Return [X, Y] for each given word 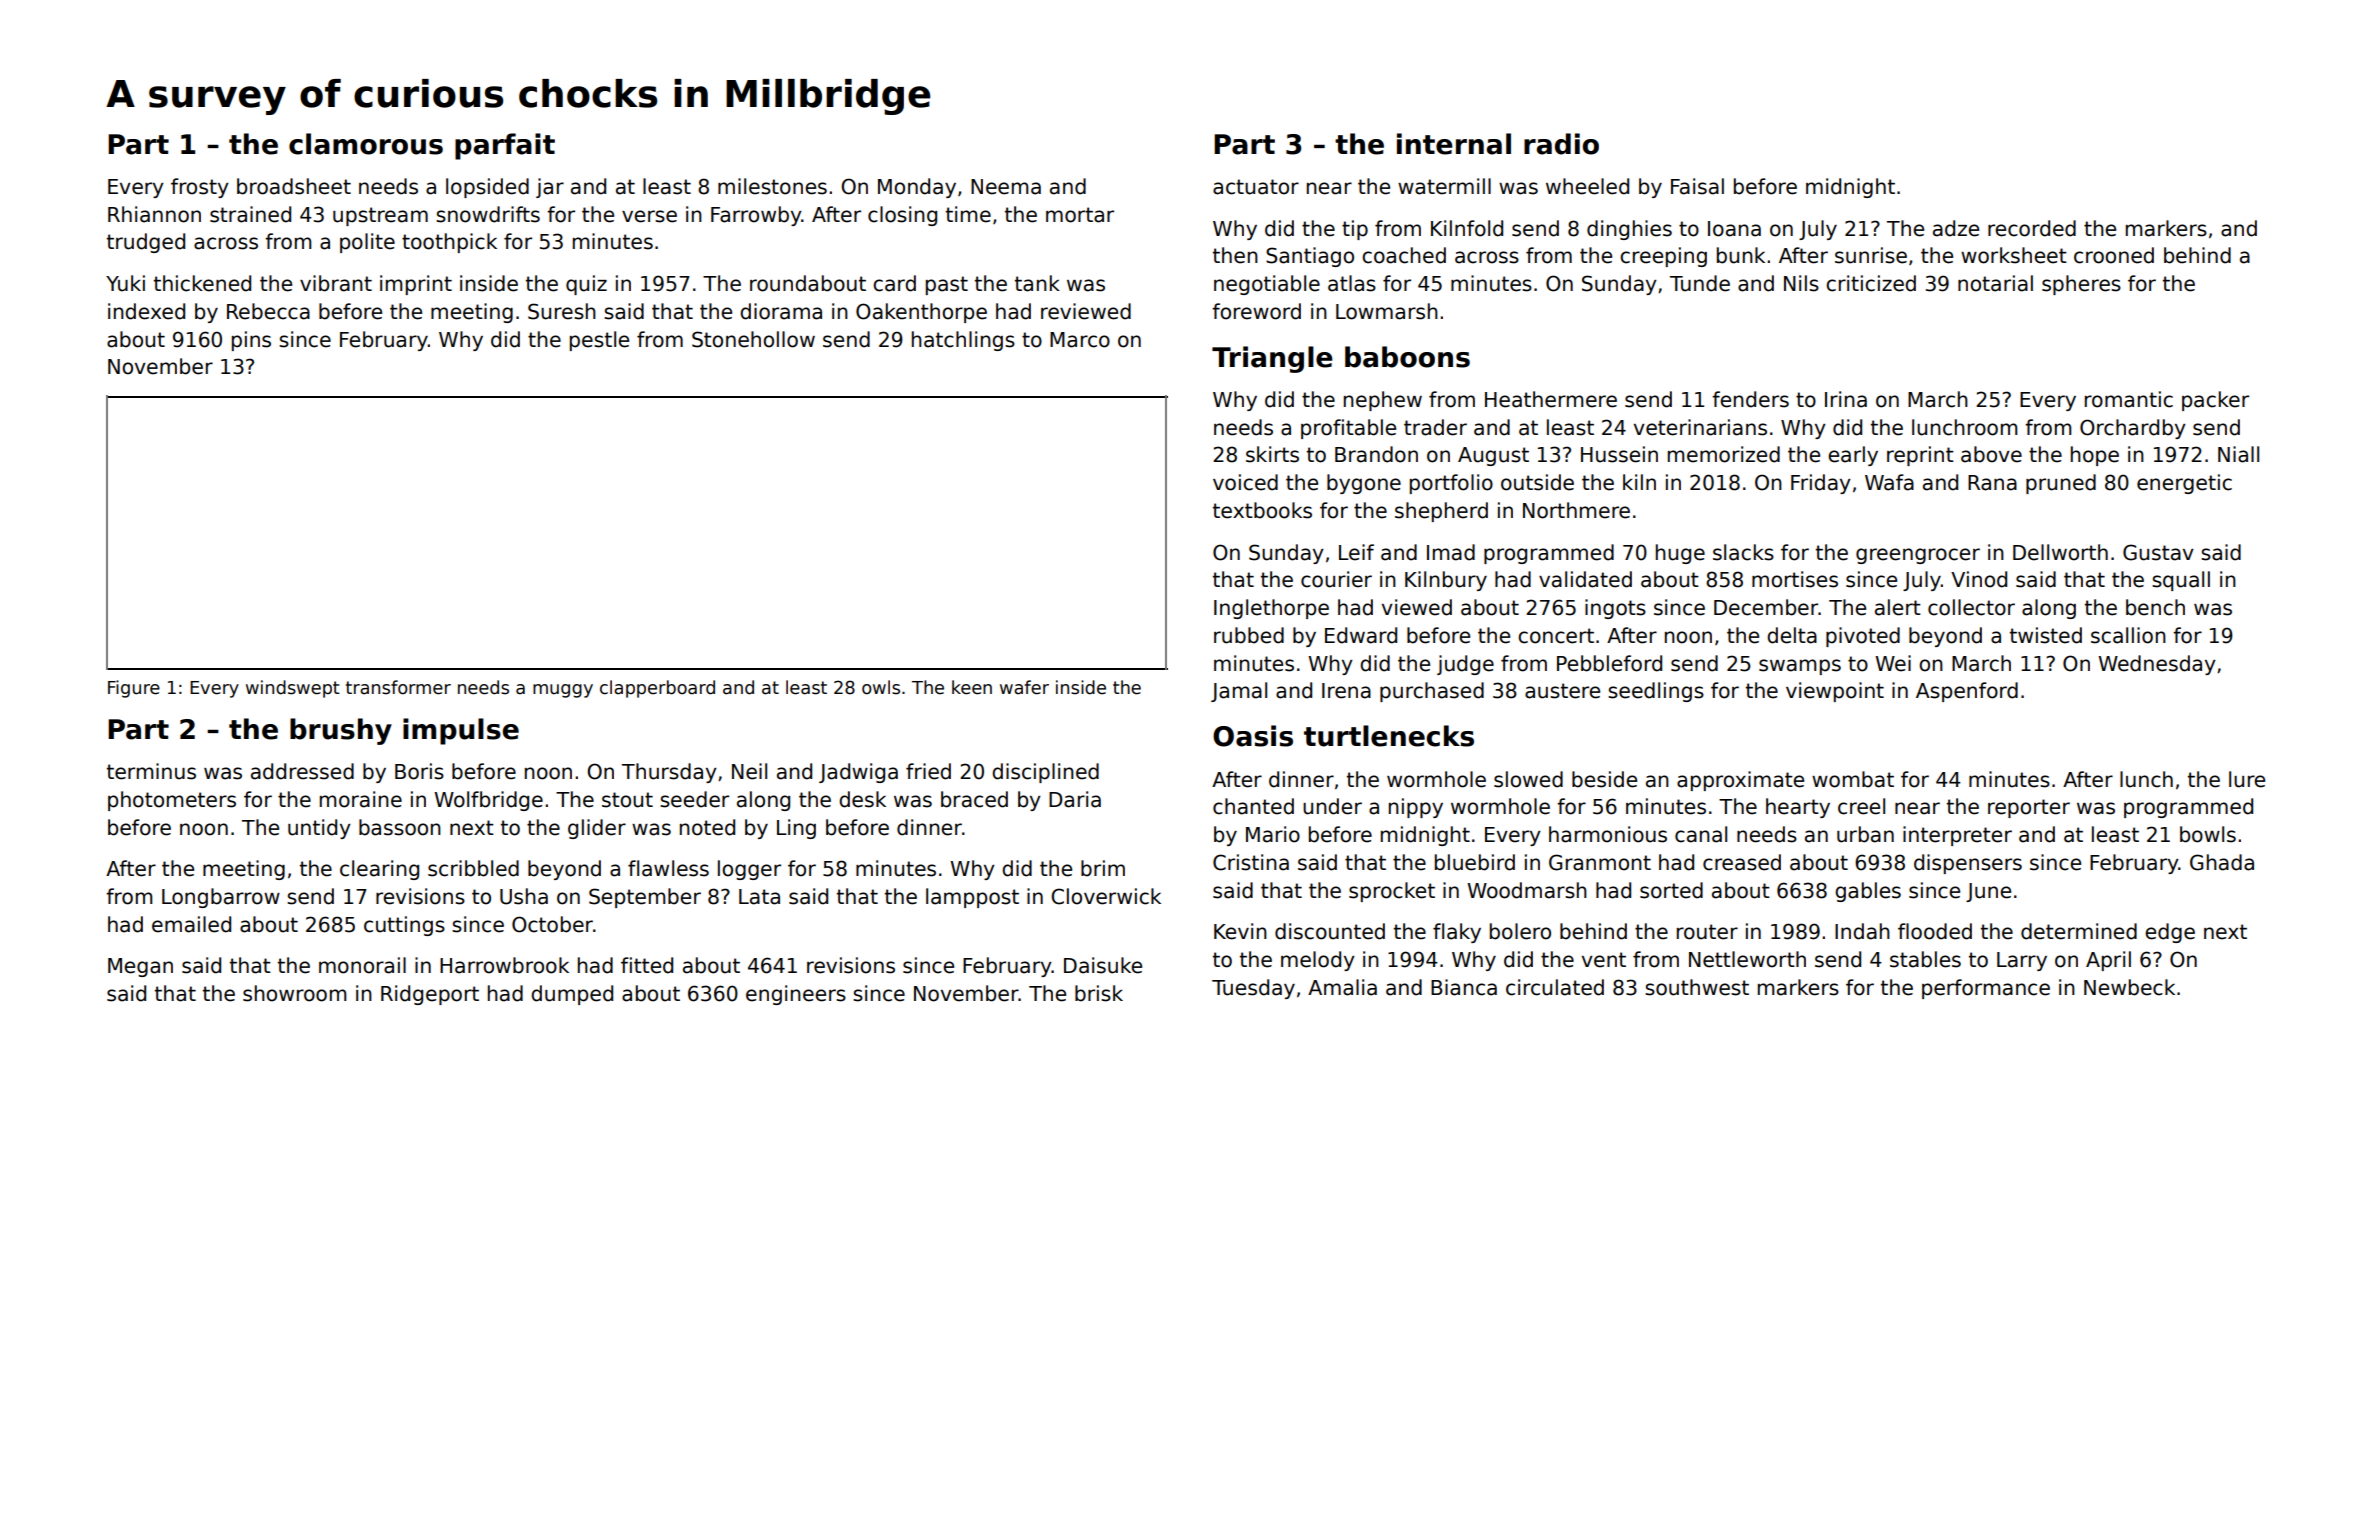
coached [1404, 255]
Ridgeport [430, 995]
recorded [2032, 228]
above [1991, 454]
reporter [2029, 808]
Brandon [1376, 454]
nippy [1416, 808]
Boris [419, 771]
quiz [586, 285]
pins [251, 341]
